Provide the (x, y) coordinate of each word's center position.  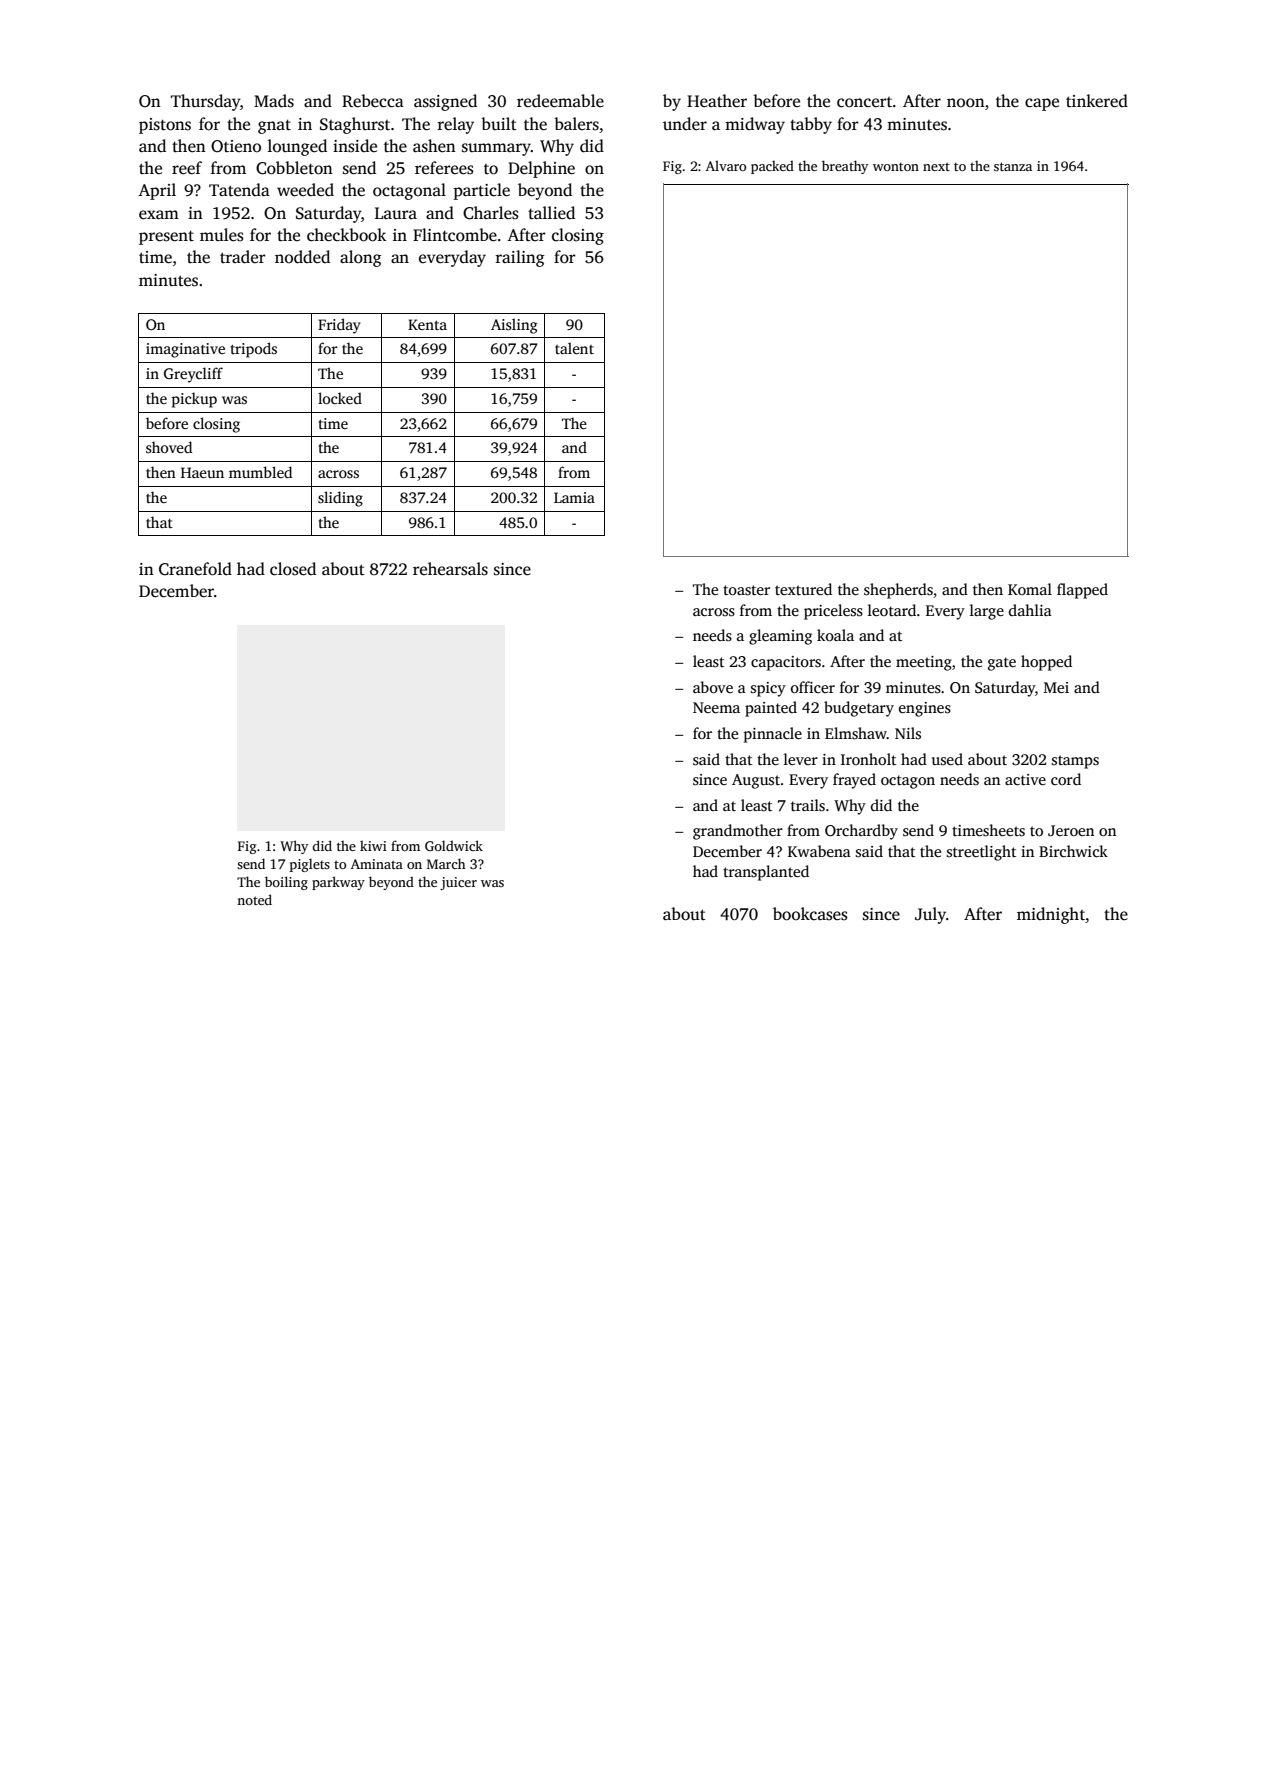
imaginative (185, 350)
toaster (746, 590)
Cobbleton (294, 168)
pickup (194, 400)
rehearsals (450, 569)
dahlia (1030, 610)
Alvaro (726, 165)
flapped (1082, 591)
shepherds (898, 591)
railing (520, 258)
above (713, 687)
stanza (1013, 166)
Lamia (574, 497)
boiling (286, 883)
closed (293, 569)
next (936, 166)
